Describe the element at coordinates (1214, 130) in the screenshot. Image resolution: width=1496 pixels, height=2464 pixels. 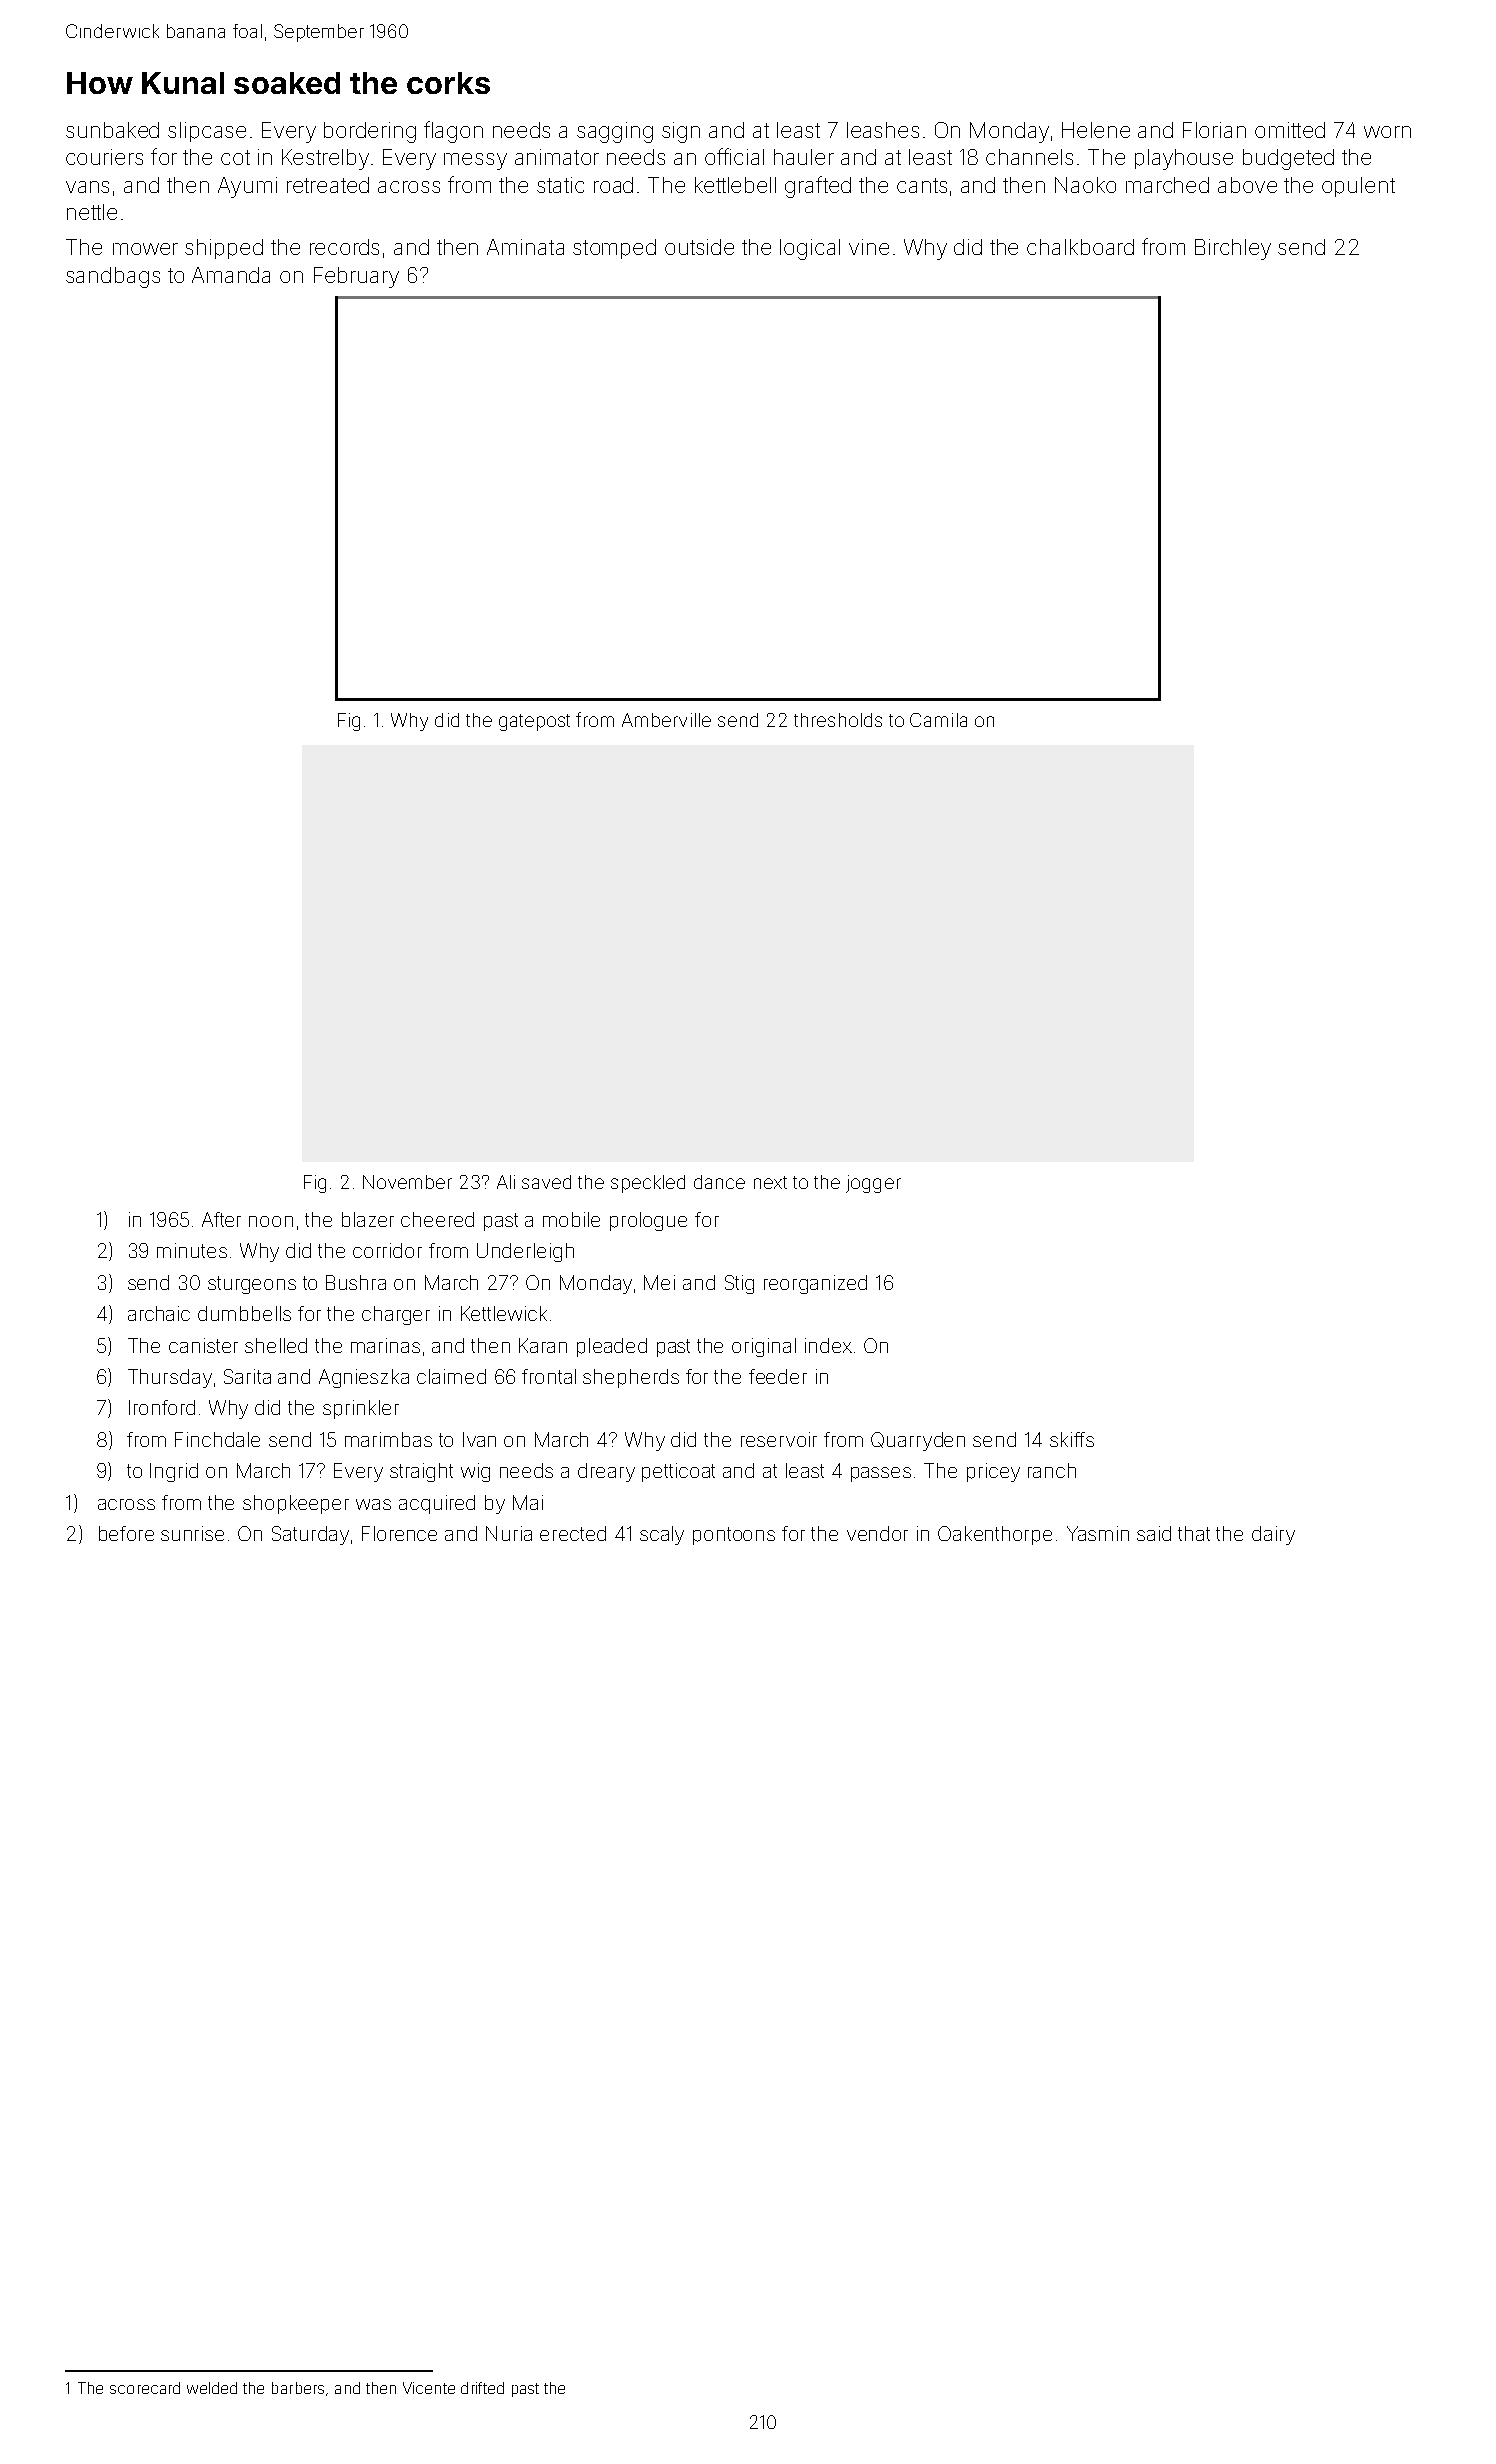
I see `Florian` at that location.
